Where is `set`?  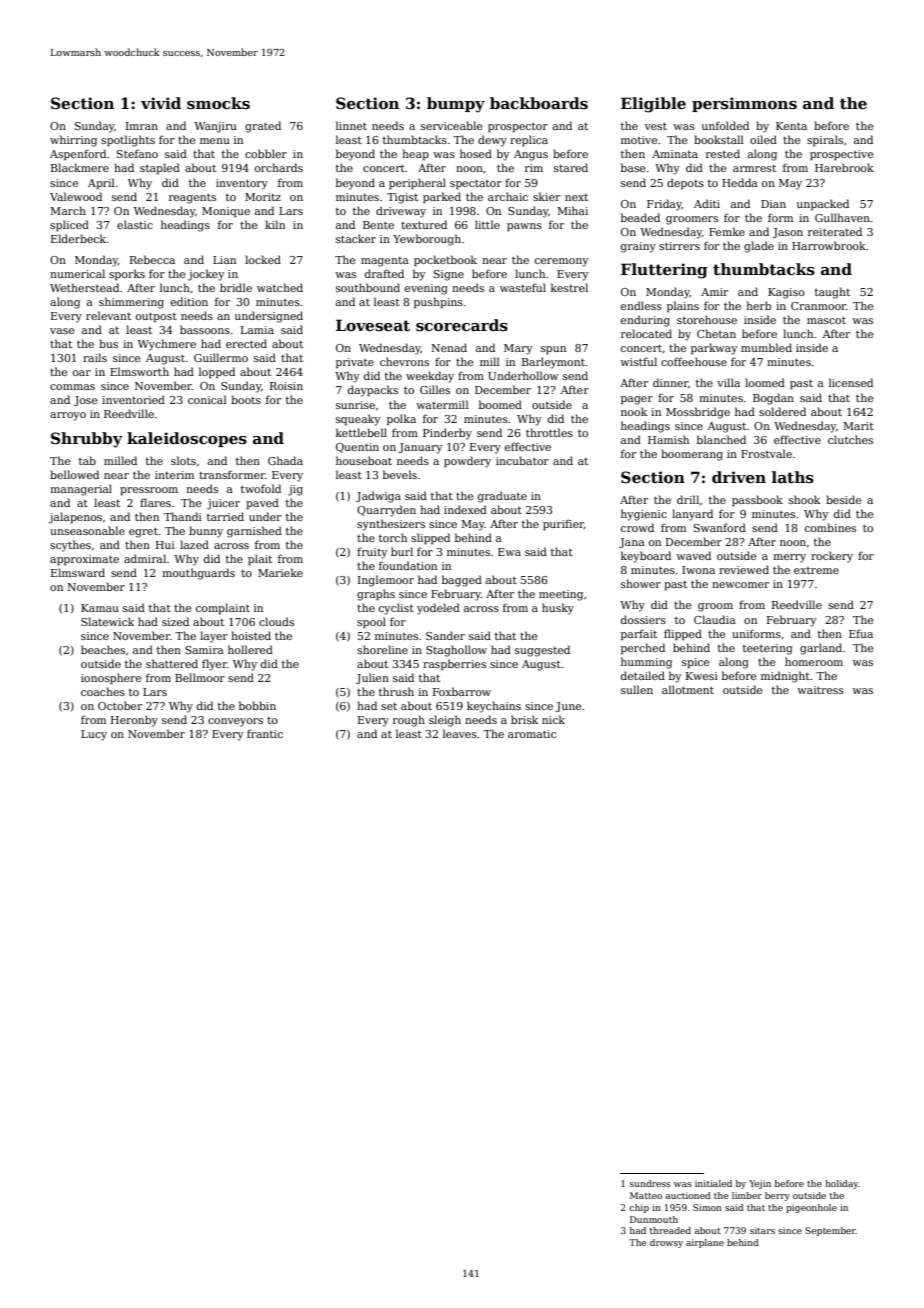 set is located at coordinates (389, 706).
